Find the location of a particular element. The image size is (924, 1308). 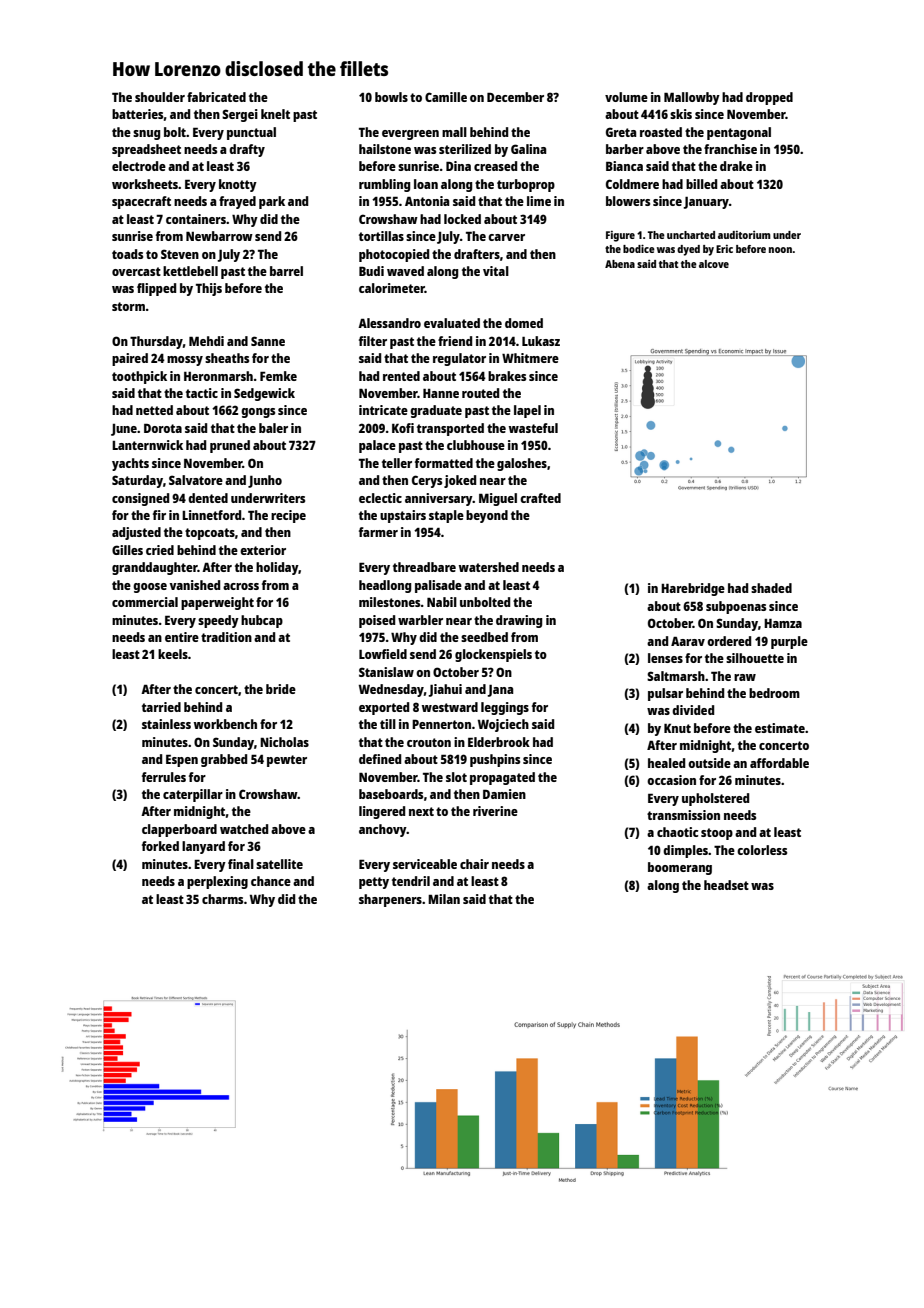

staple is located at coordinates (446, 516).
